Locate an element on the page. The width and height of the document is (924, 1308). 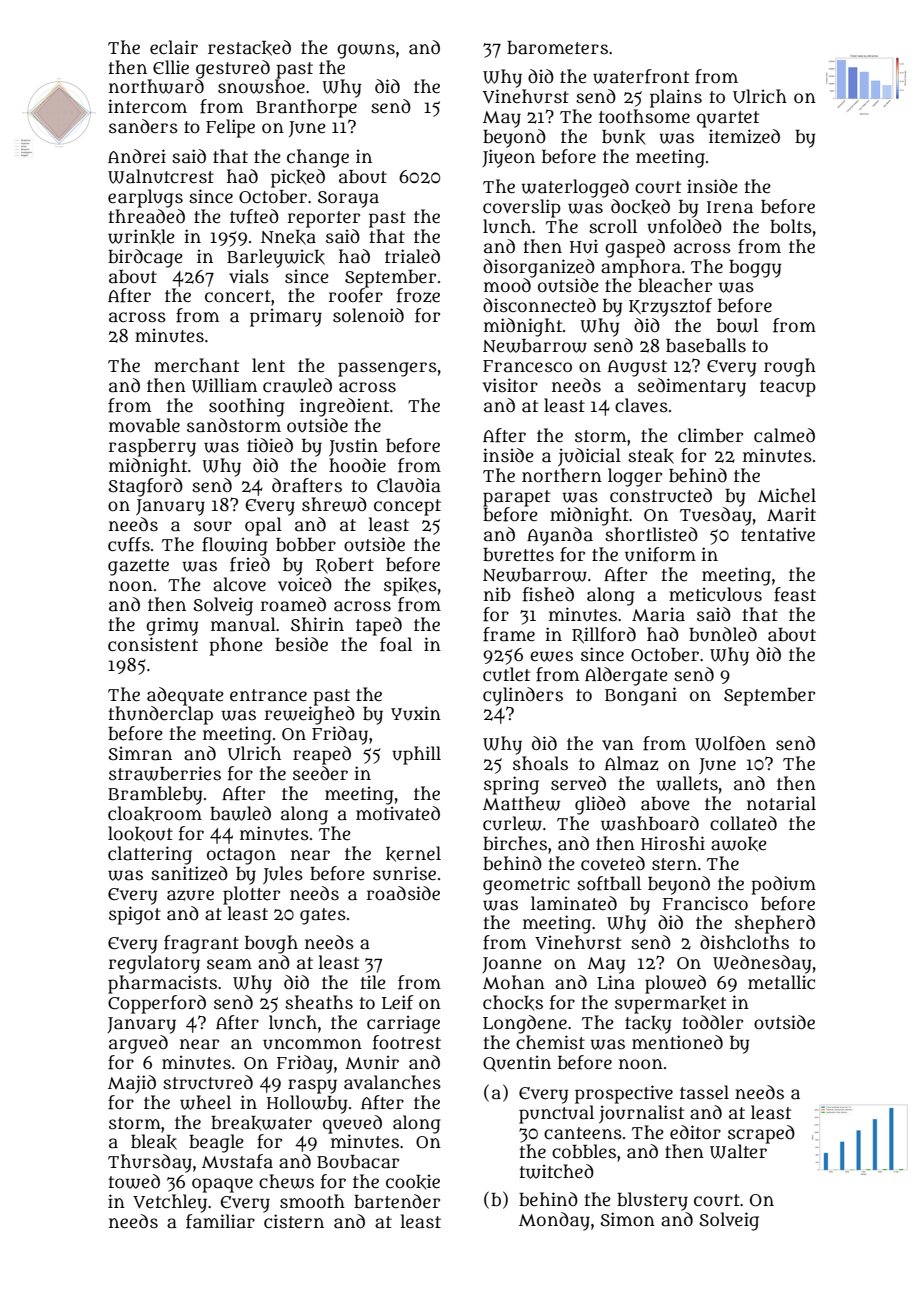
restacked is located at coordinates (249, 48).
